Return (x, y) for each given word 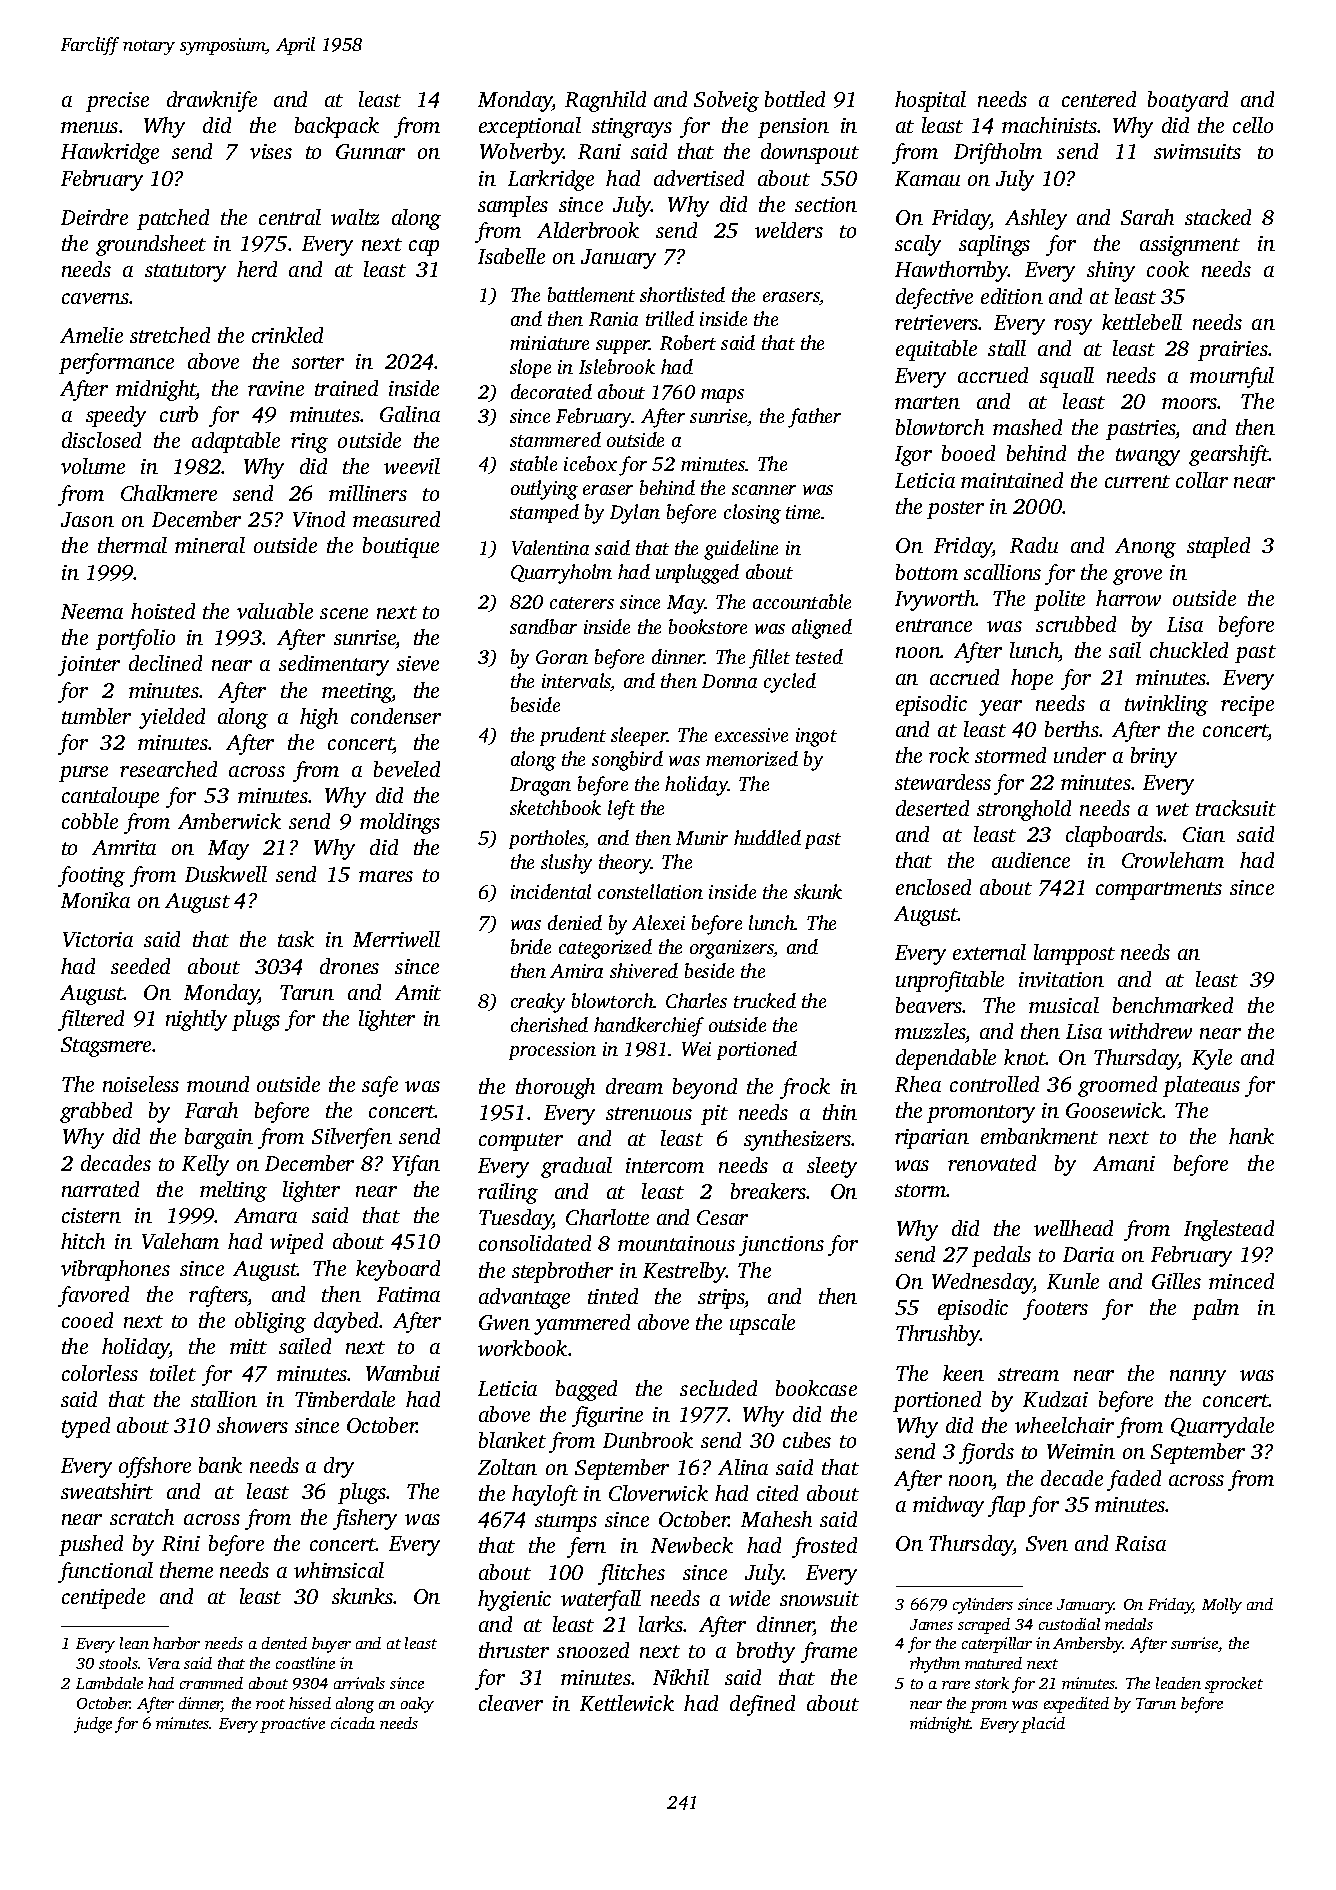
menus (89, 127)
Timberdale (345, 1399)
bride (531, 946)
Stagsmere (106, 1047)
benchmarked (1173, 1005)
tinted (613, 1296)
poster (955, 510)
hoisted (163, 611)
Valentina (550, 547)
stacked (1218, 217)
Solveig (726, 101)
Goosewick (1114, 1110)
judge (93, 1725)
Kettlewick (627, 1703)
